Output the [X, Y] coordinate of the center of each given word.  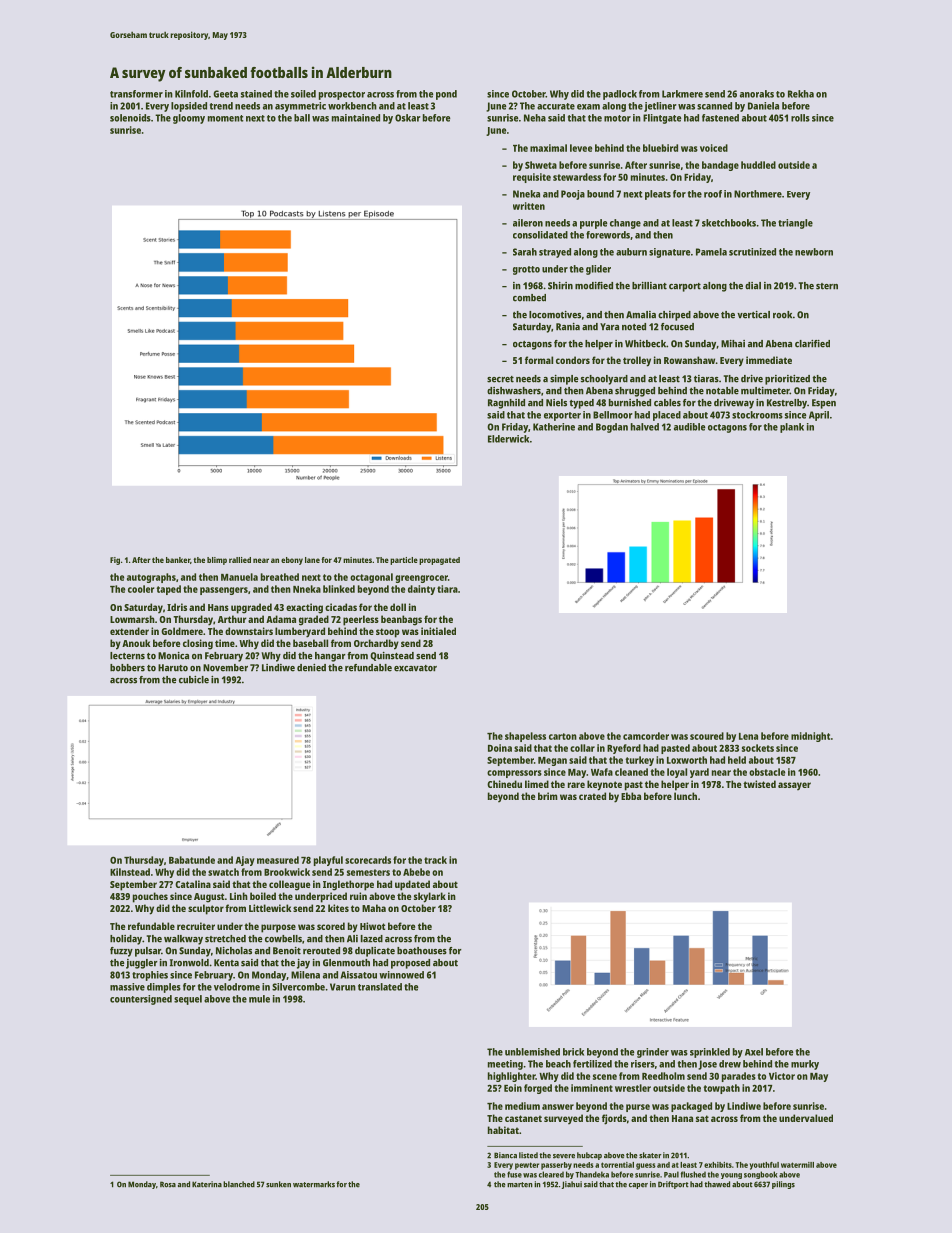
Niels [556, 403]
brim [548, 796]
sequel [188, 1000]
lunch [685, 796]
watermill [797, 1165]
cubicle [194, 680]
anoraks [757, 94]
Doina [500, 748]
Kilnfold [191, 94]
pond [446, 95]
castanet [523, 1118]
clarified [812, 344]
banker [178, 560]
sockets [758, 748]
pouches [150, 897]
